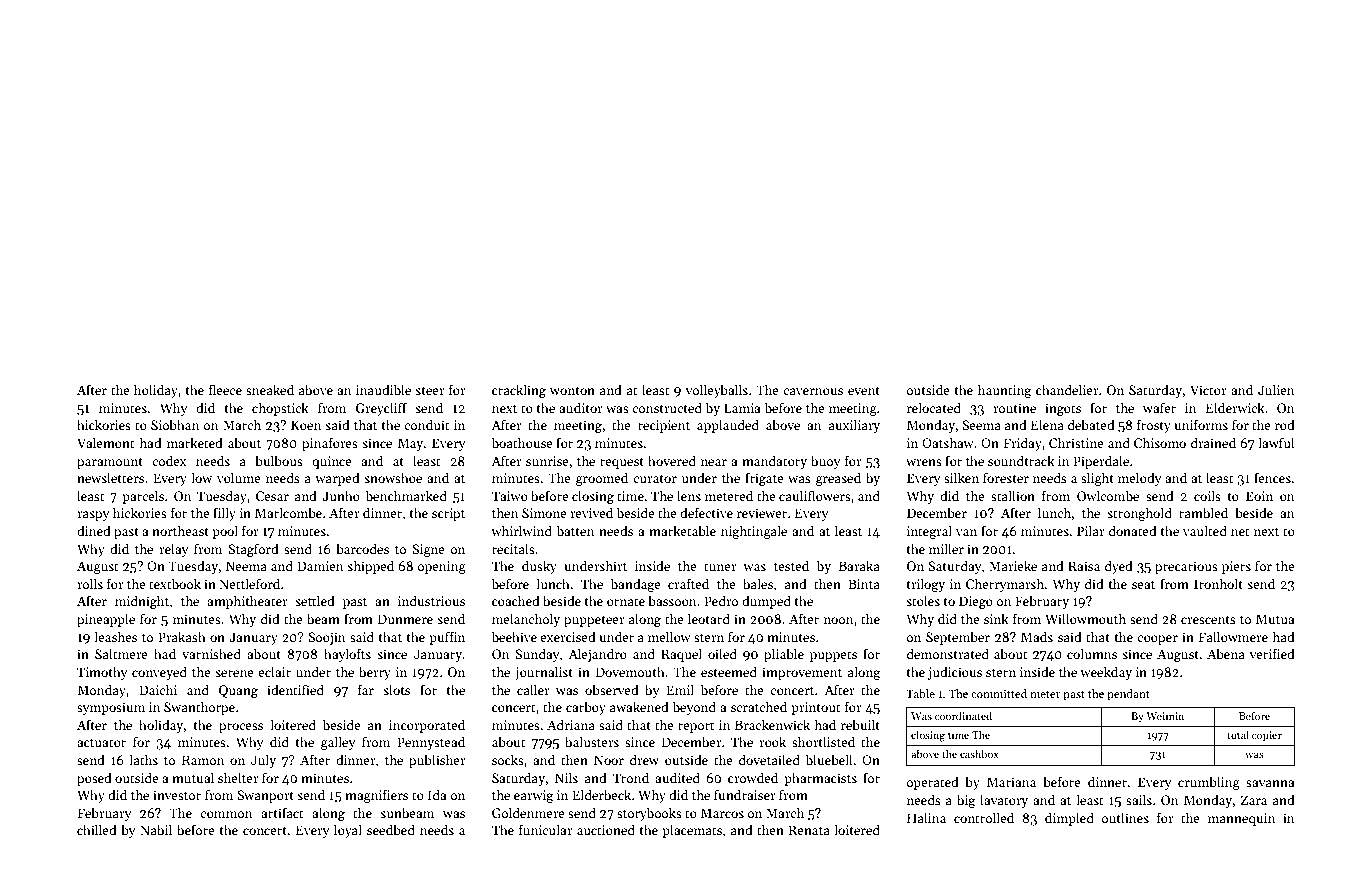 This screenshot has height=887, width=1372. What do you see at coordinates (225, 389) in the screenshot?
I see `fleece` at bounding box center [225, 389].
